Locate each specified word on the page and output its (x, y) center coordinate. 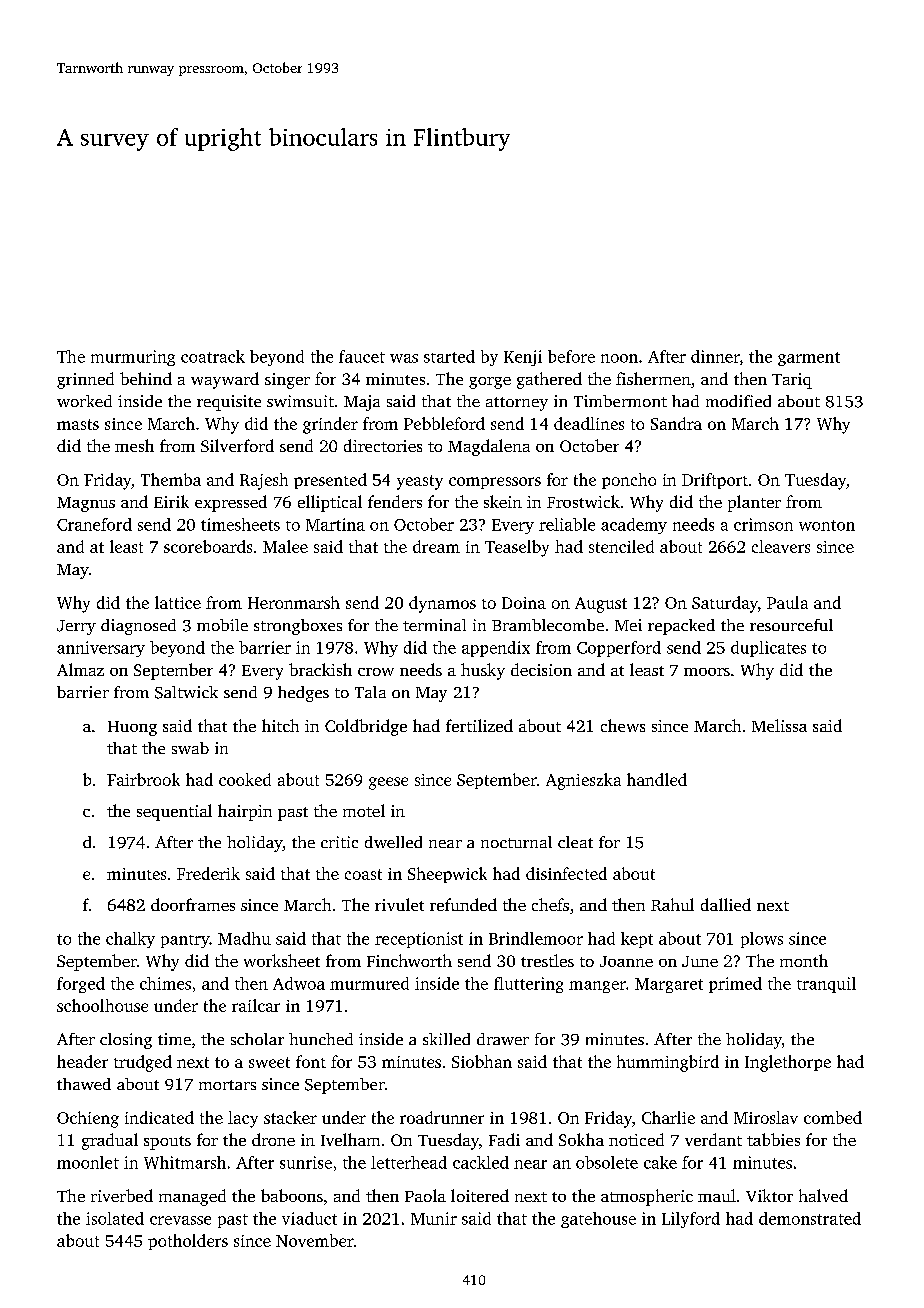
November (315, 1240)
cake (660, 1162)
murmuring (133, 358)
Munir (434, 1218)
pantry (185, 941)
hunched (321, 1039)
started (449, 356)
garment (809, 359)
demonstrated (810, 1218)
